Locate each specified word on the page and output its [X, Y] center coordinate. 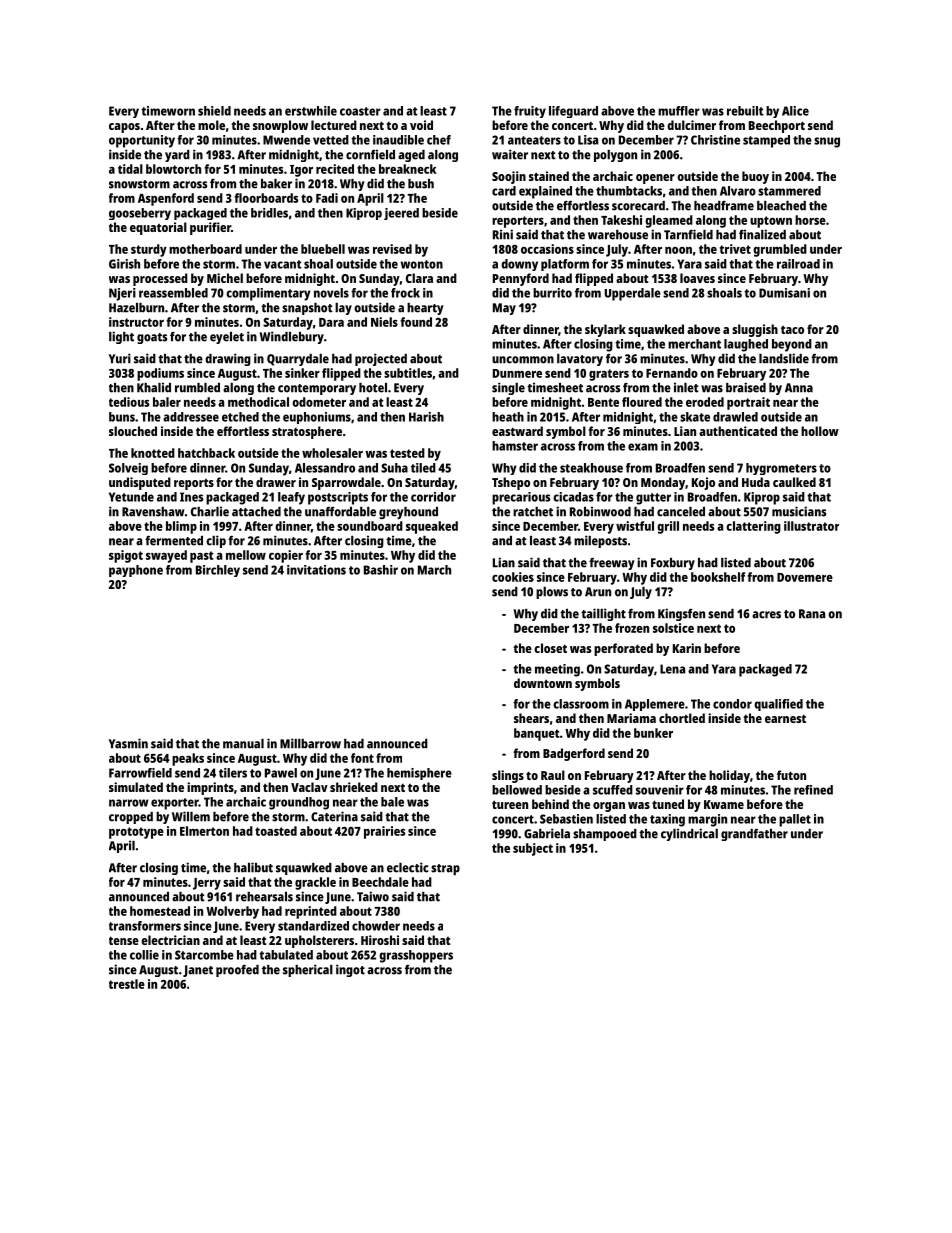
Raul [553, 775]
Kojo [703, 483]
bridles [269, 213]
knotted [153, 453]
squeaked [432, 527]
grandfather [754, 835]
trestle [127, 984]
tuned [668, 804]
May [504, 309]
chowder [376, 926]
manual [243, 744]
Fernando [672, 373]
